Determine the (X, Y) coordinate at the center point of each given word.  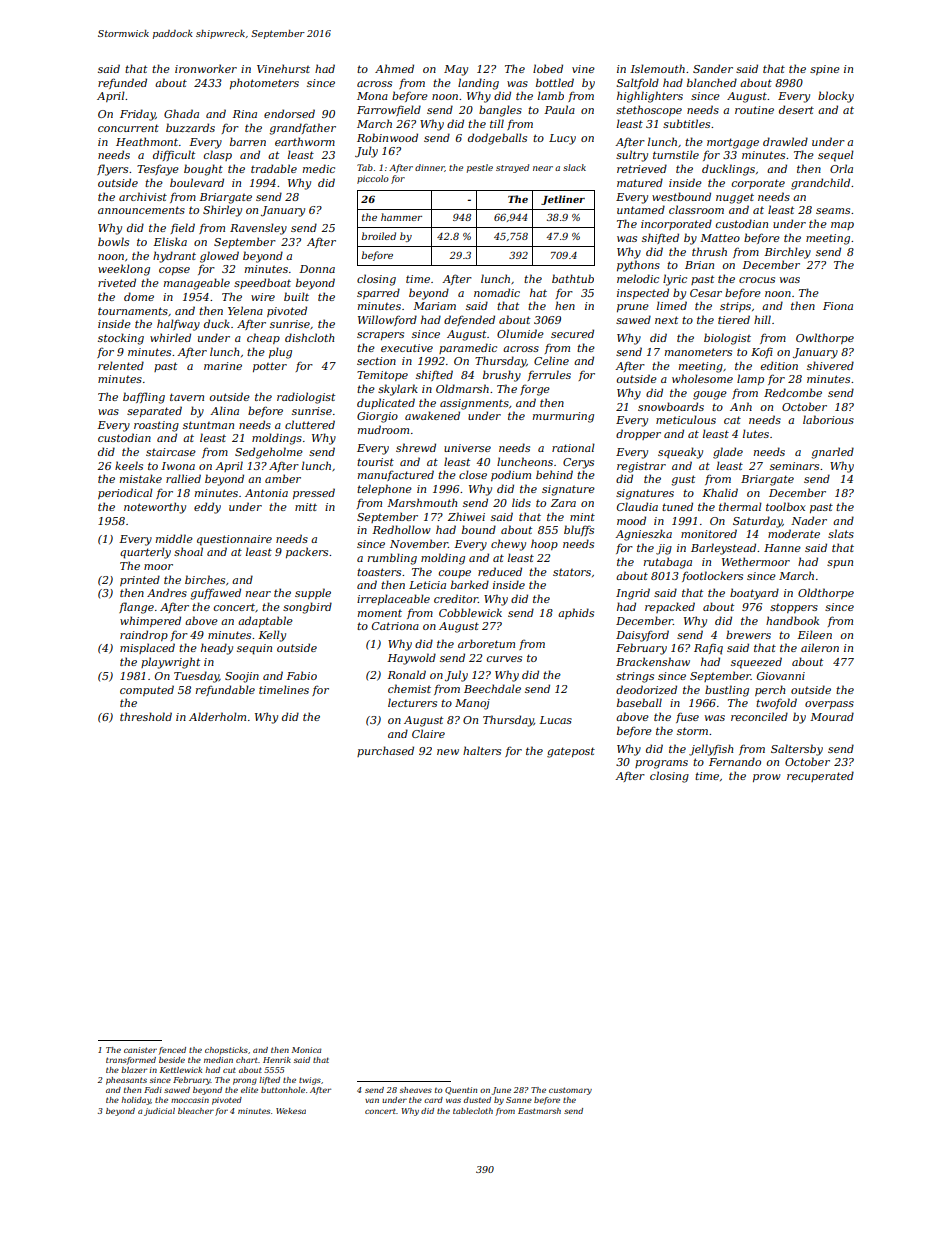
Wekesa (291, 1111)
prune (633, 308)
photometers (264, 83)
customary (570, 1091)
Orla (841, 168)
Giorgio (377, 417)
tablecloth (473, 1111)
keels (129, 465)
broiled (379, 236)
